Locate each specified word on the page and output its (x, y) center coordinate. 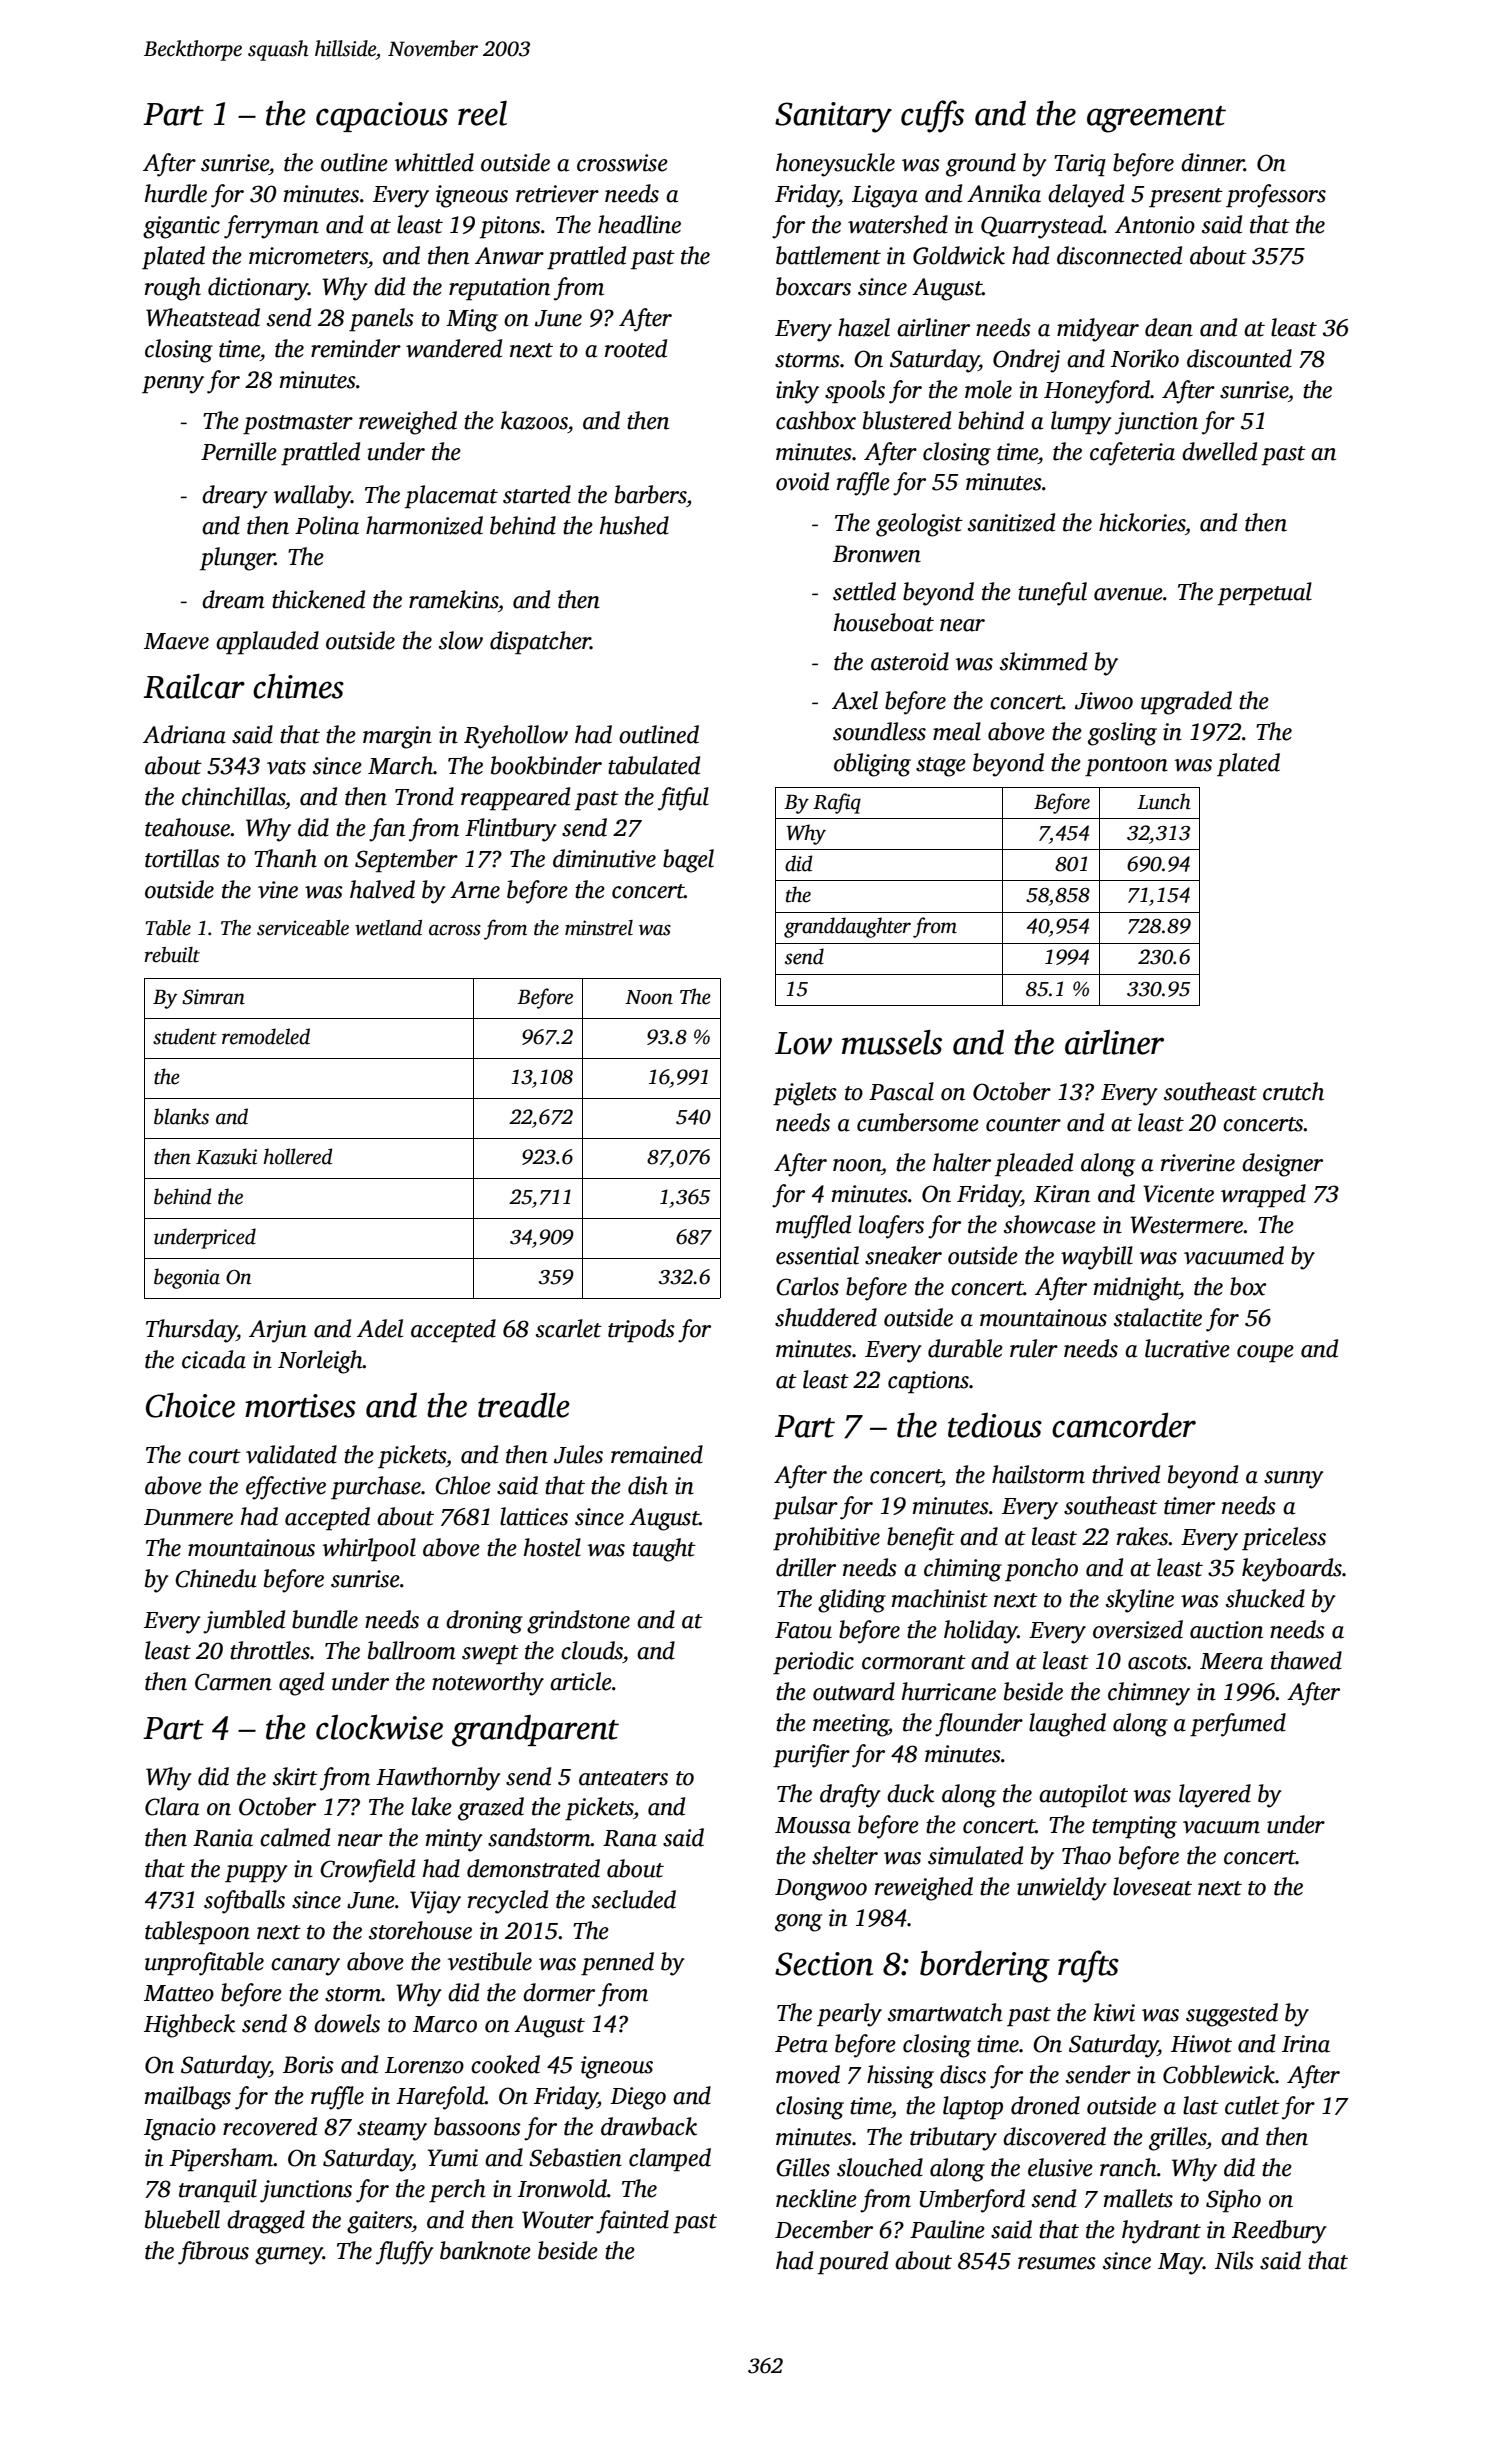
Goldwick (959, 255)
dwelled (1219, 451)
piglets (805, 1094)
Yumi (452, 2158)
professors (1276, 196)
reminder (356, 348)
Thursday (191, 1331)
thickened (318, 599)
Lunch (1164, 801)
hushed (634, 525)
